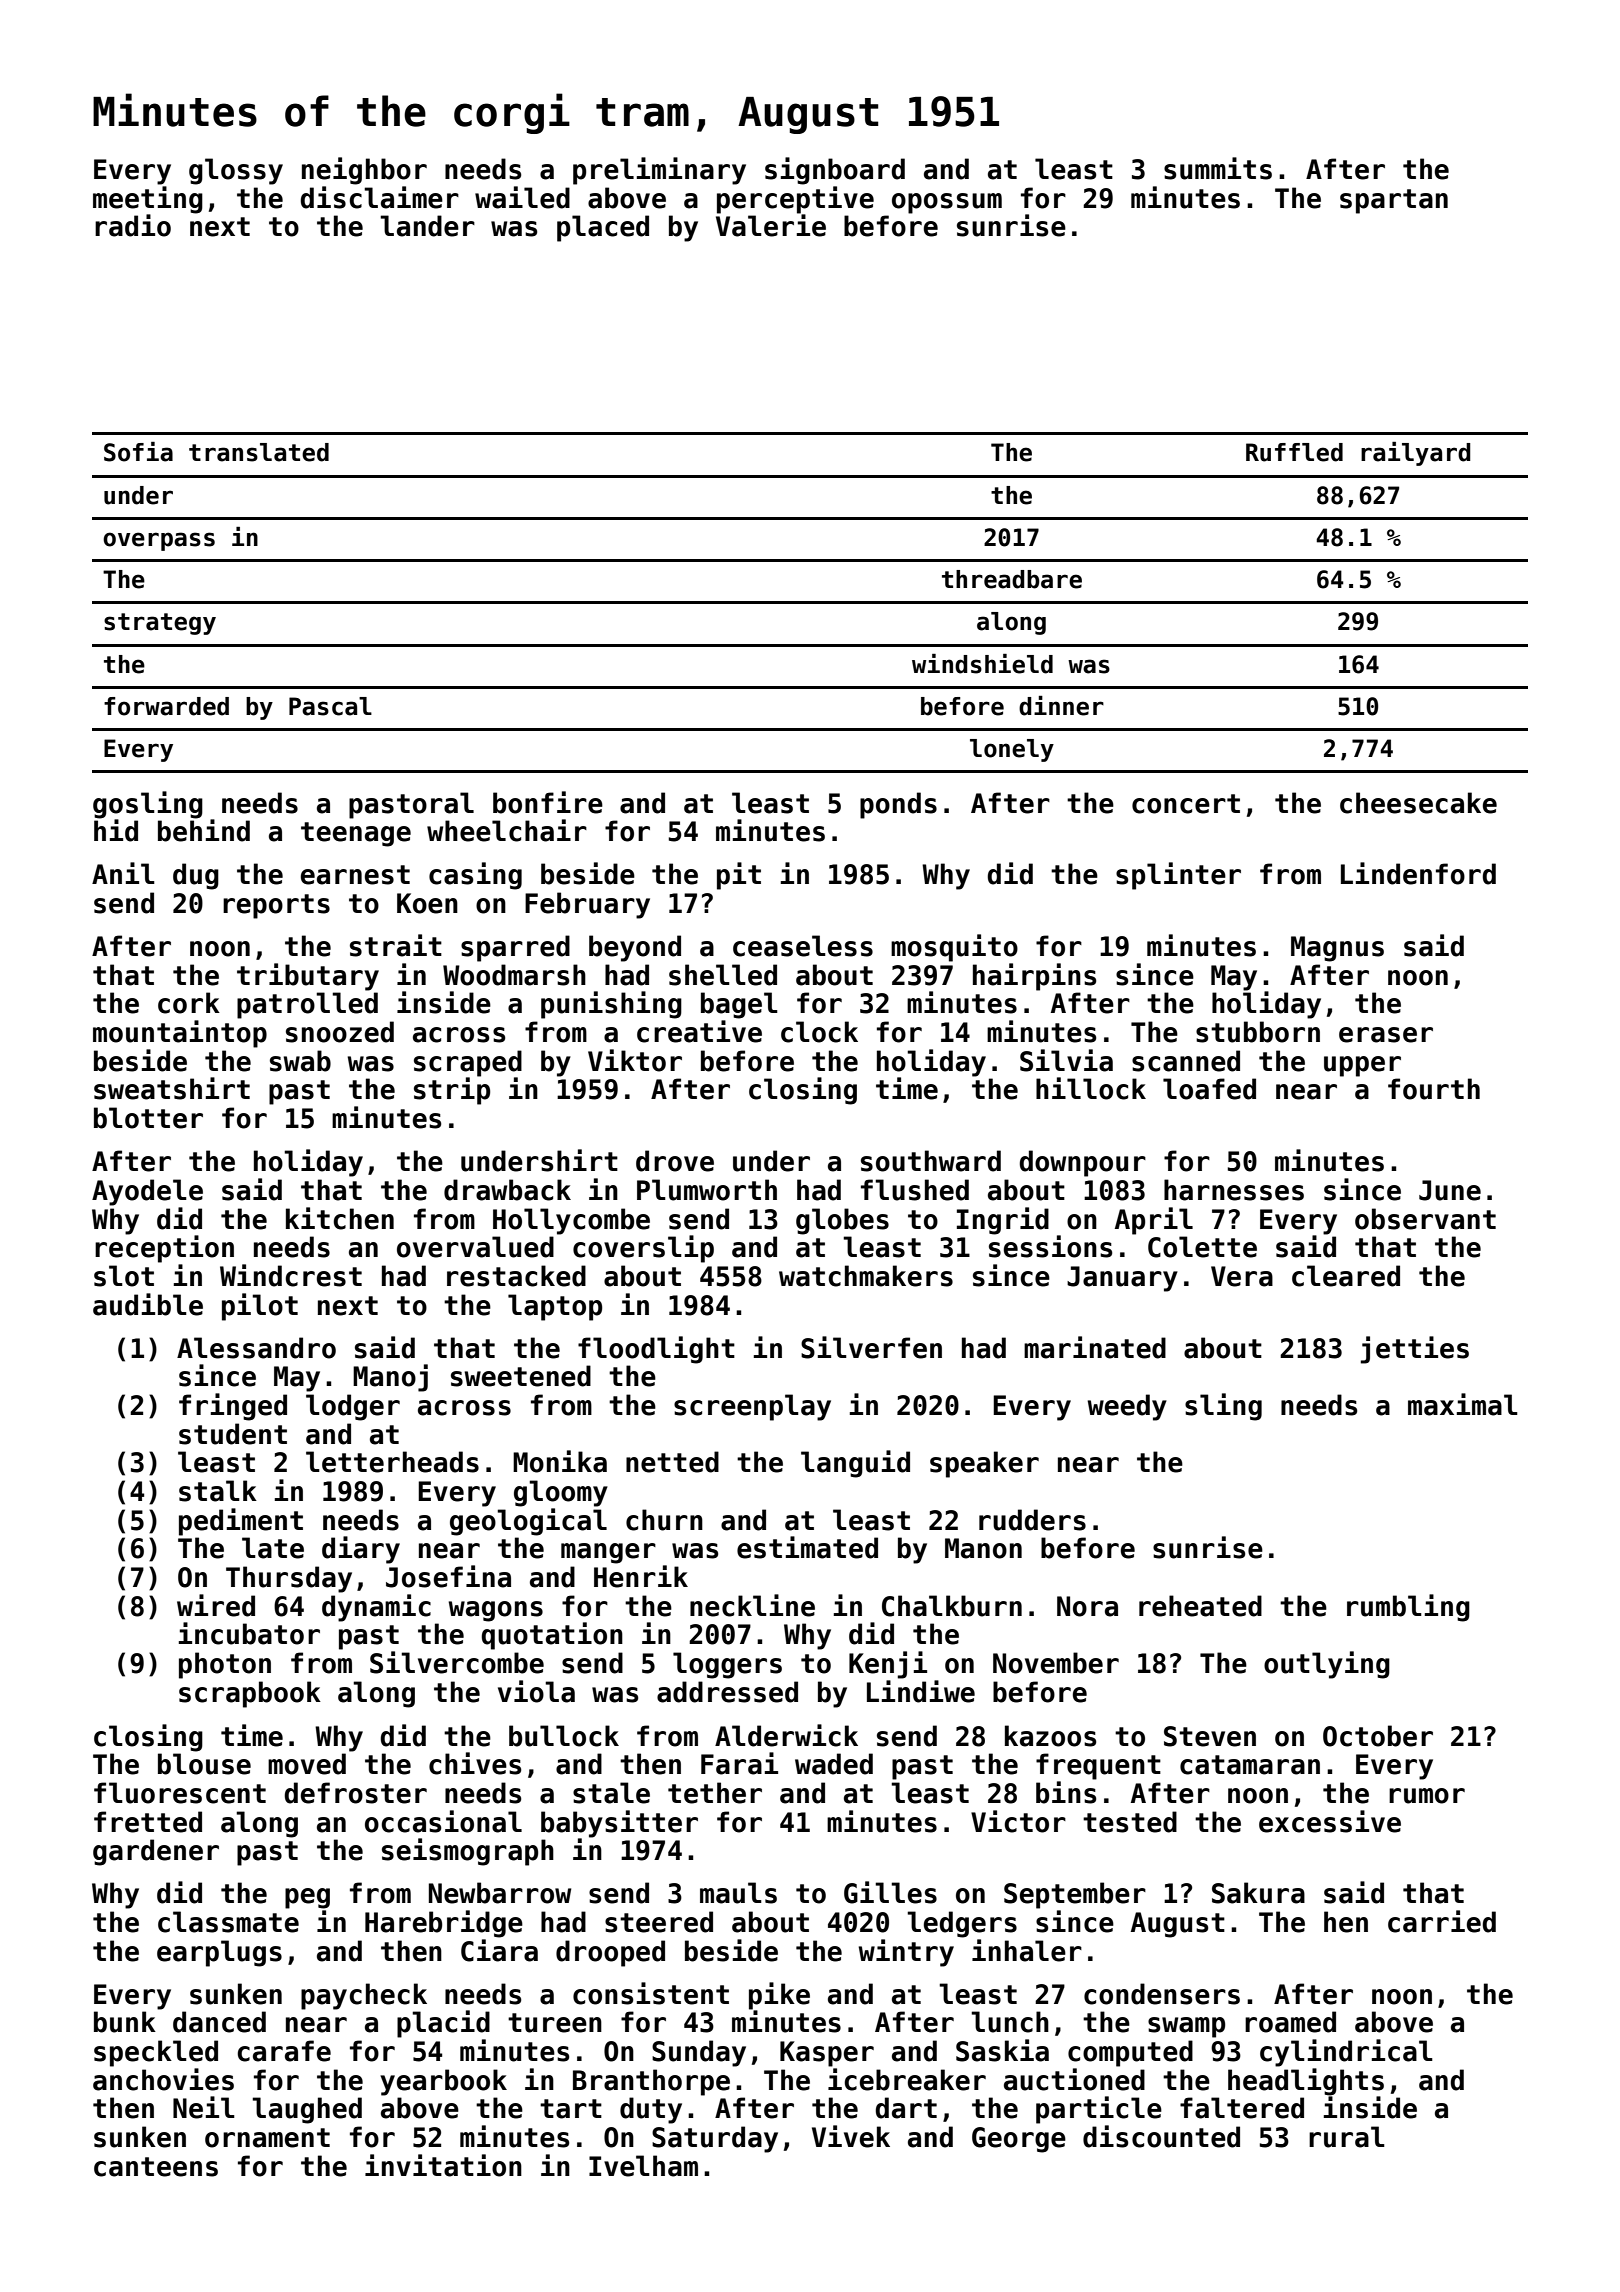  Describe the element at coordinates (1218, 168) in the document. I see `summits` at that location.
